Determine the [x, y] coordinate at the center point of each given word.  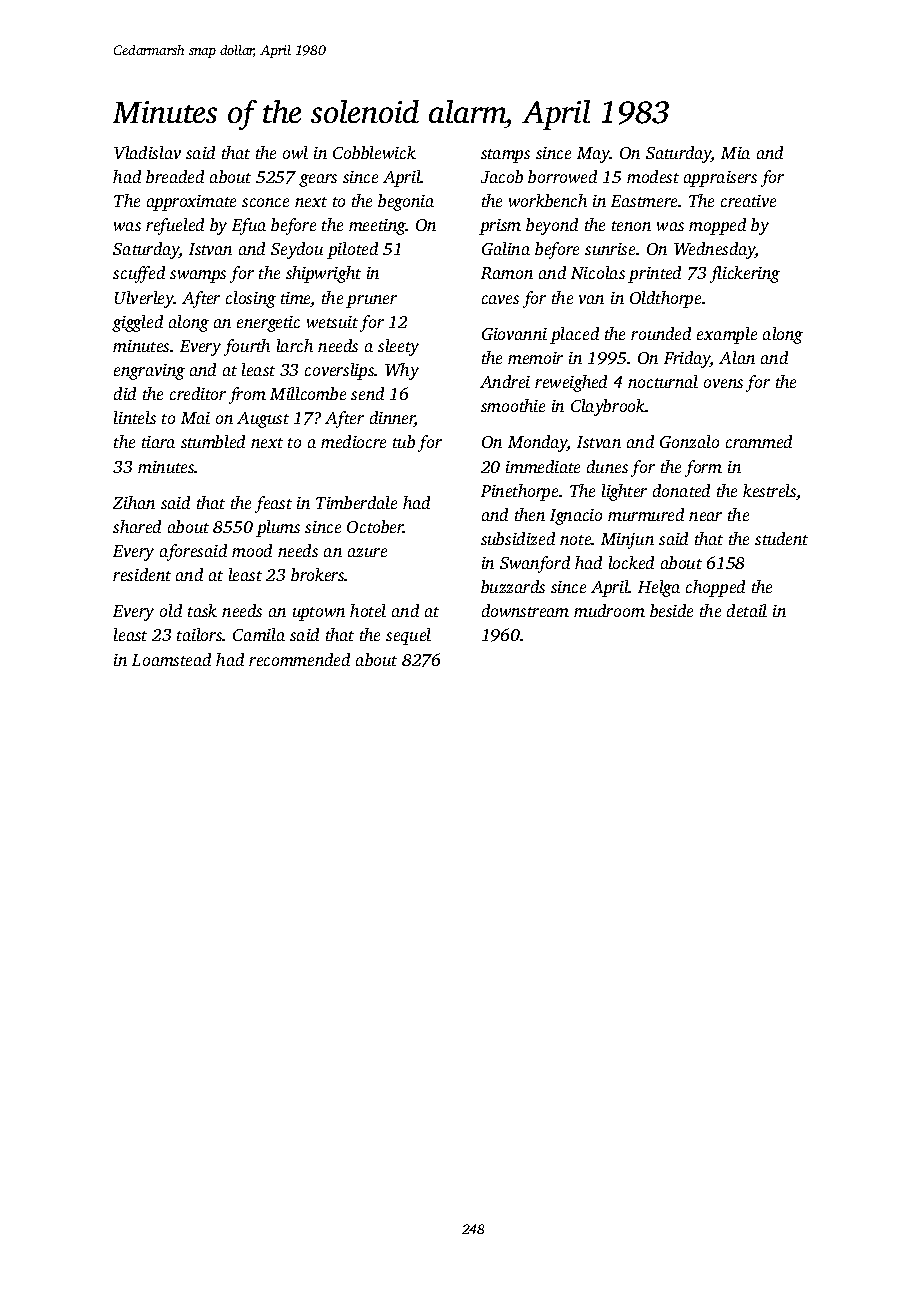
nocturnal [663, 381]
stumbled [213, 441]
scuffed [139, 274]
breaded [175, 176]
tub [404, 441]
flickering [745, 274]
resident [142, 574]
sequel [408, 636]
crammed [759, 441]
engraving [149, 372]
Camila [259, 634]
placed [574, 335]
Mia [735, 153]
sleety [398, 347]
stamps [505, 156]
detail [747, 610]
